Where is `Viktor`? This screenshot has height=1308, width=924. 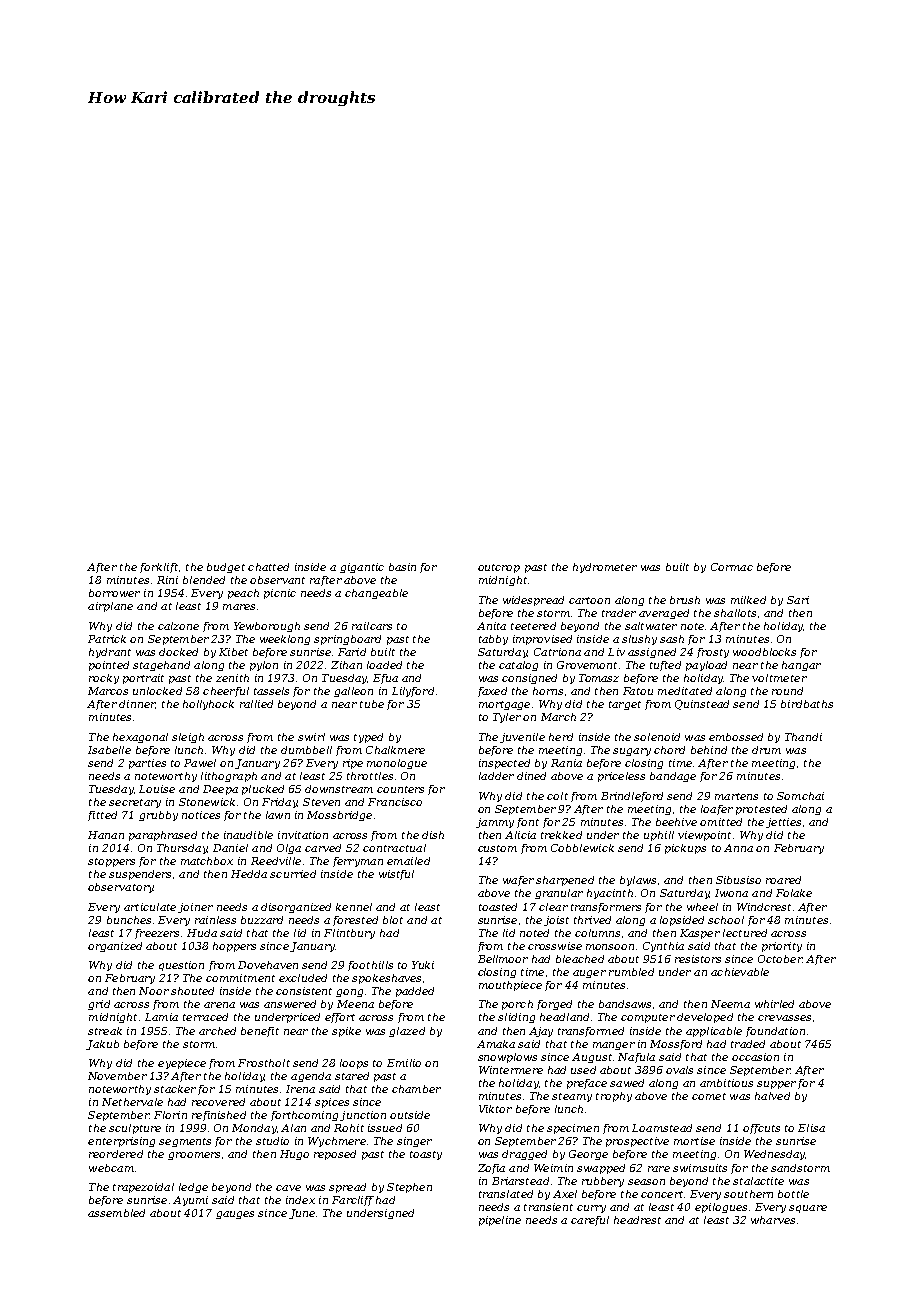
Viktor is located at coordinates (495, 1109).
